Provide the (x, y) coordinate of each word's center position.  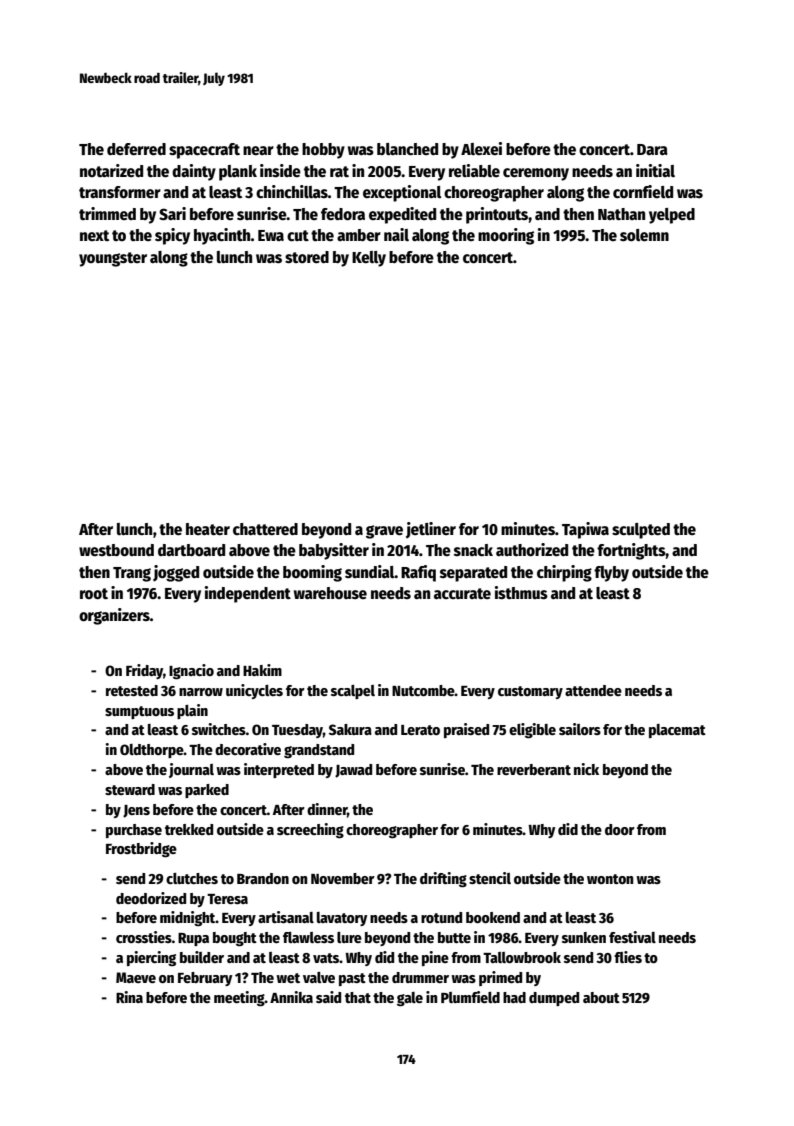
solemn (644, 235)
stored (307, 257)
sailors (580, 729)
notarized (111, 170)
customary (530, 692)
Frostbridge (141, 850)
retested (132, 690)
